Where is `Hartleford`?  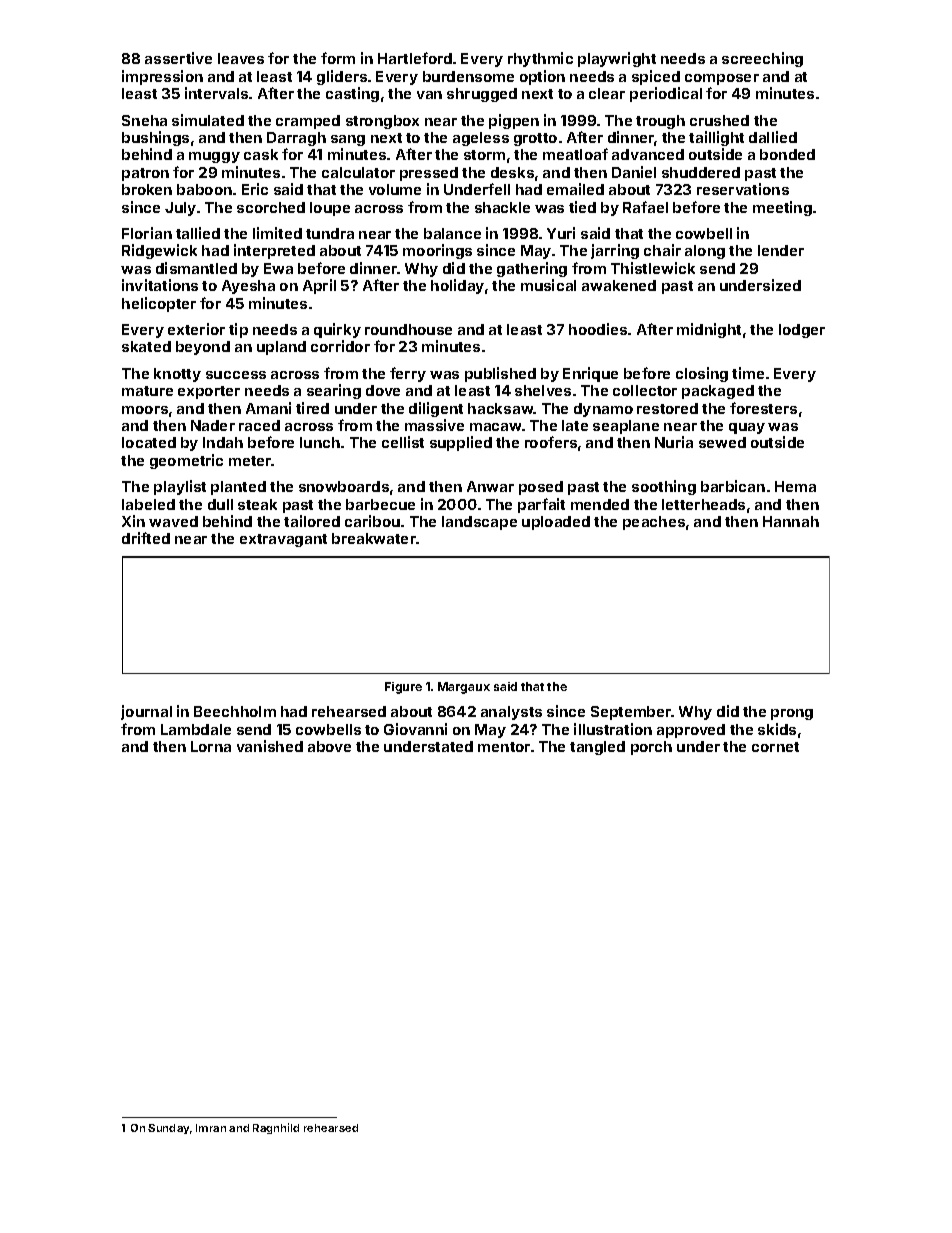 Hartleford is located at coordinates (415, 58).
